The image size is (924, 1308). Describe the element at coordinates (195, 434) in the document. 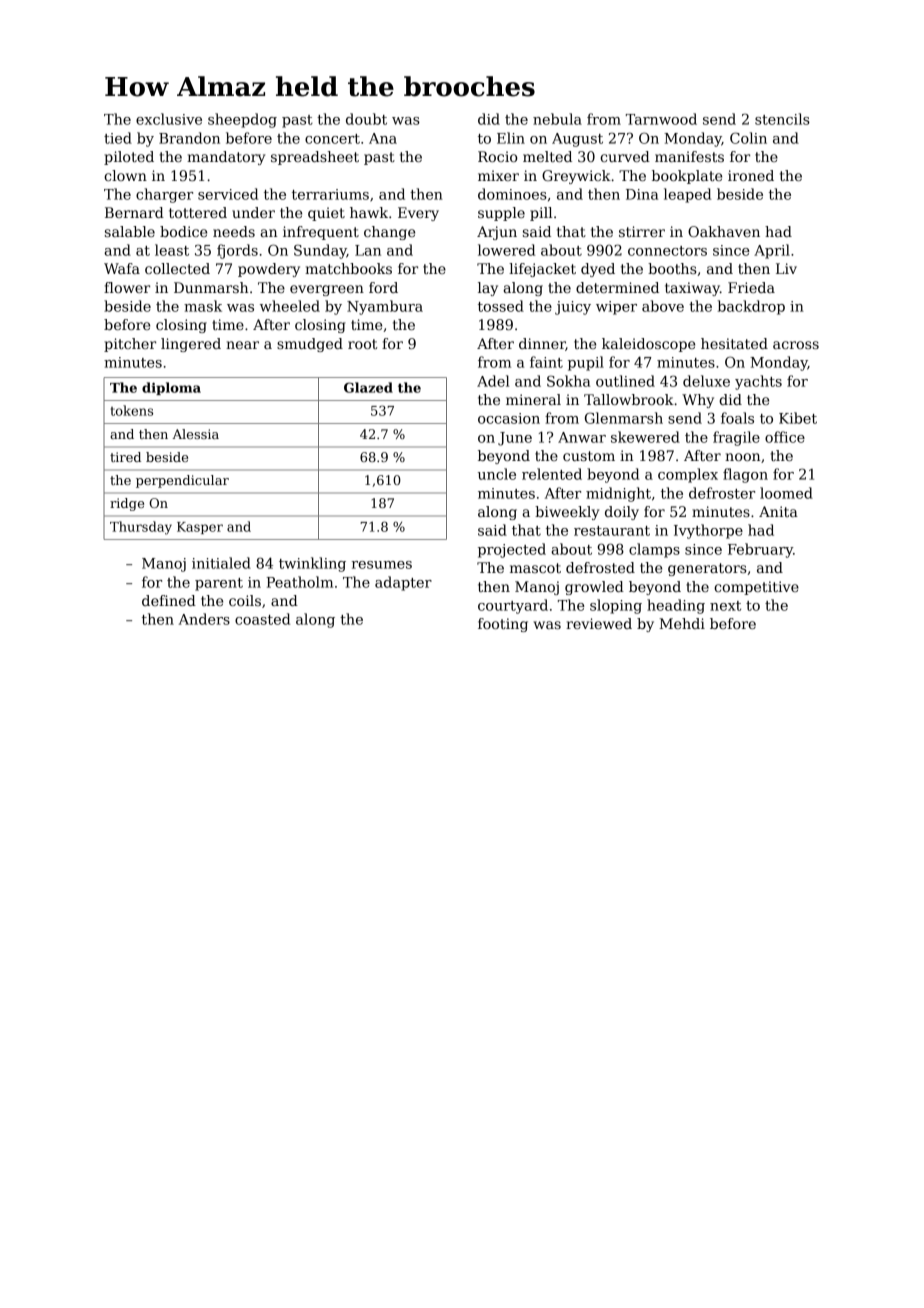

I see `Alessia` at that location.
